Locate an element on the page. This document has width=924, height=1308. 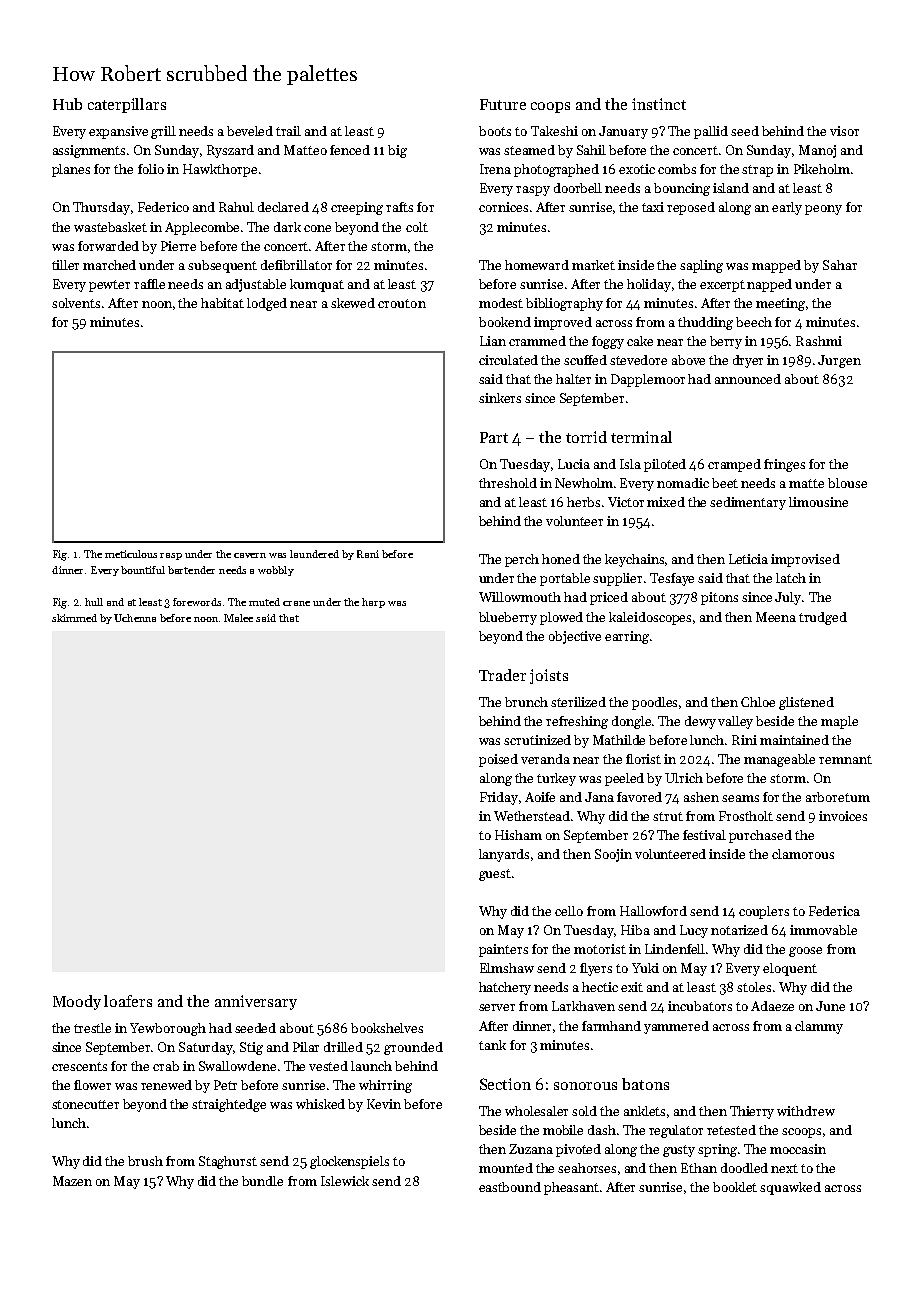
Irena is located at coordinates (495, 169).
